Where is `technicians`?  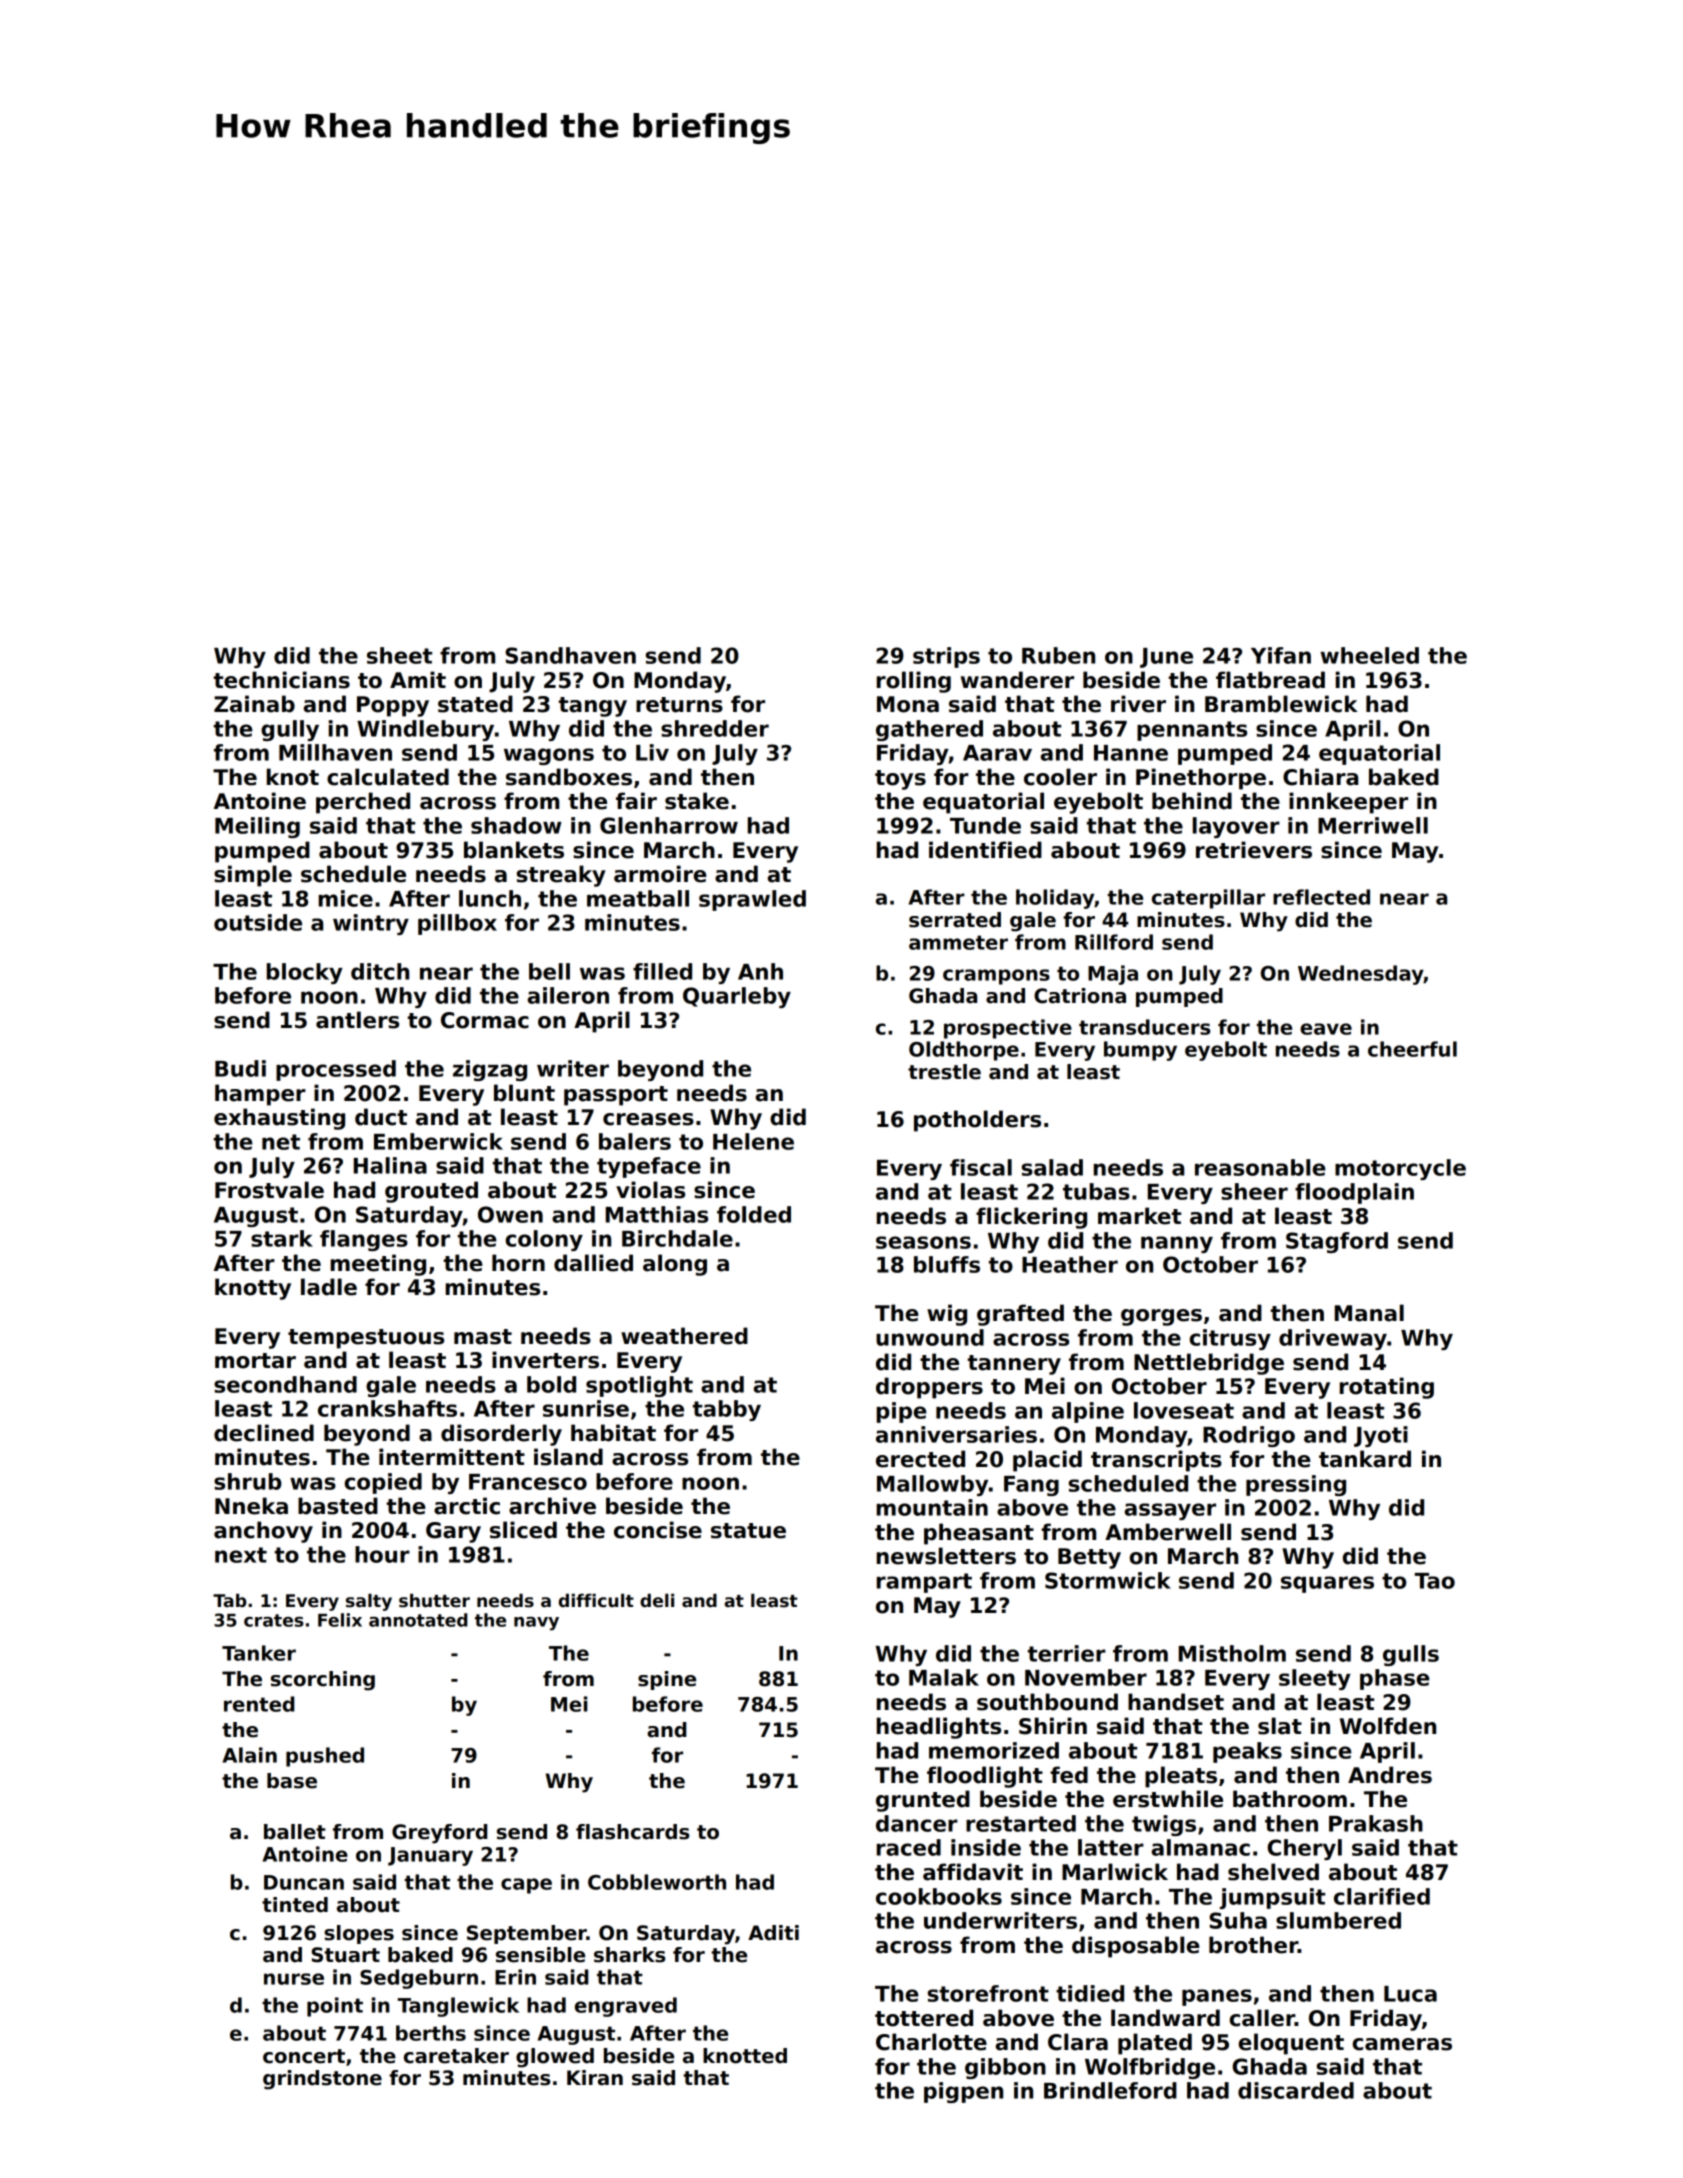
technicians is located at coordinates (282, 680).
